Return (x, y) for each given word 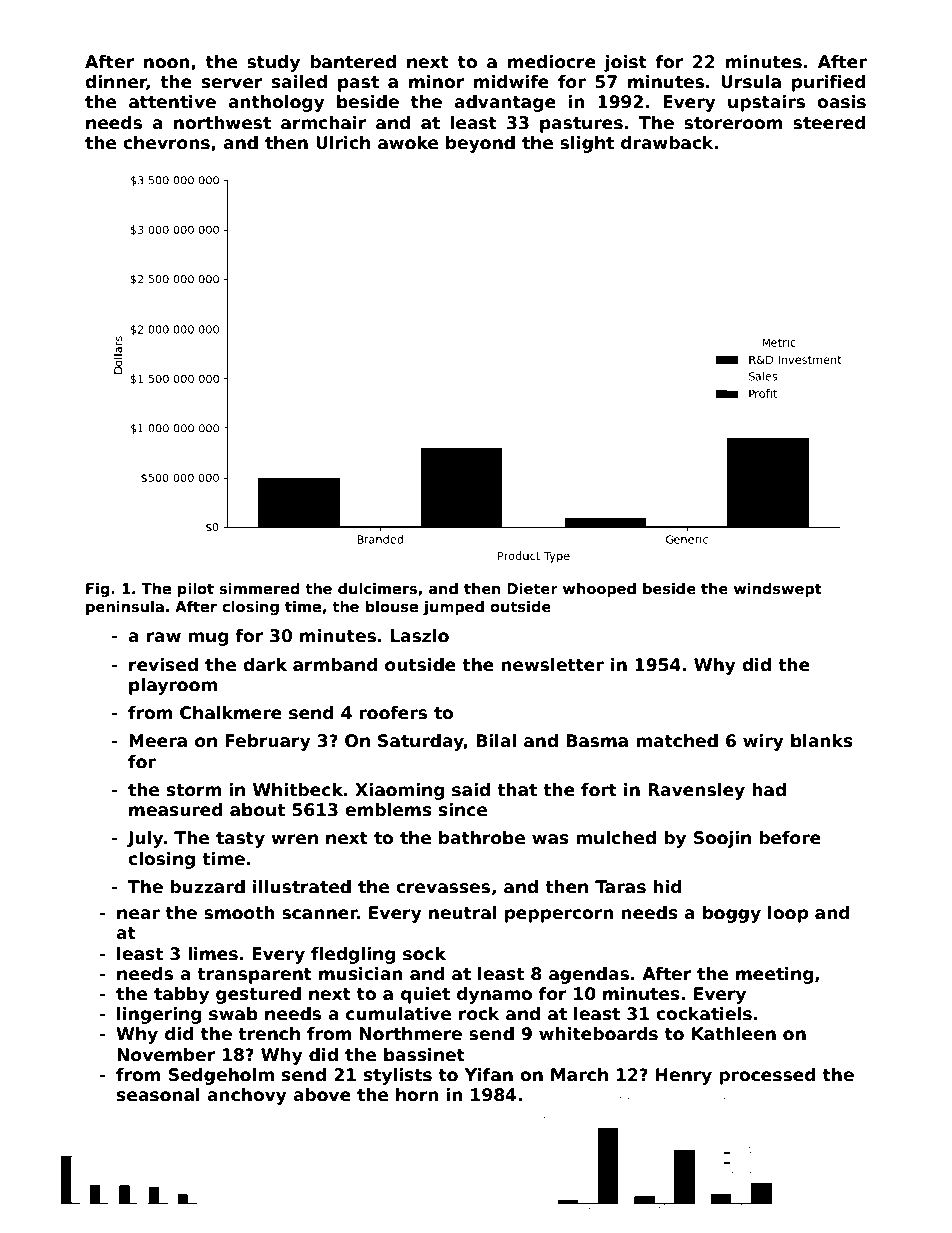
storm (194, 790)
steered (829, 123)
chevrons (166, 143)
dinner (116, 83)
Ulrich (343, 143)
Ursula (751, 82)
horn (417, 1095)
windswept (778, 590)
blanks (822, 741)
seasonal (158, 1095)
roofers (393, 713)
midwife (511, 82)
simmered (259, 588)
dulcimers (377, 588)
